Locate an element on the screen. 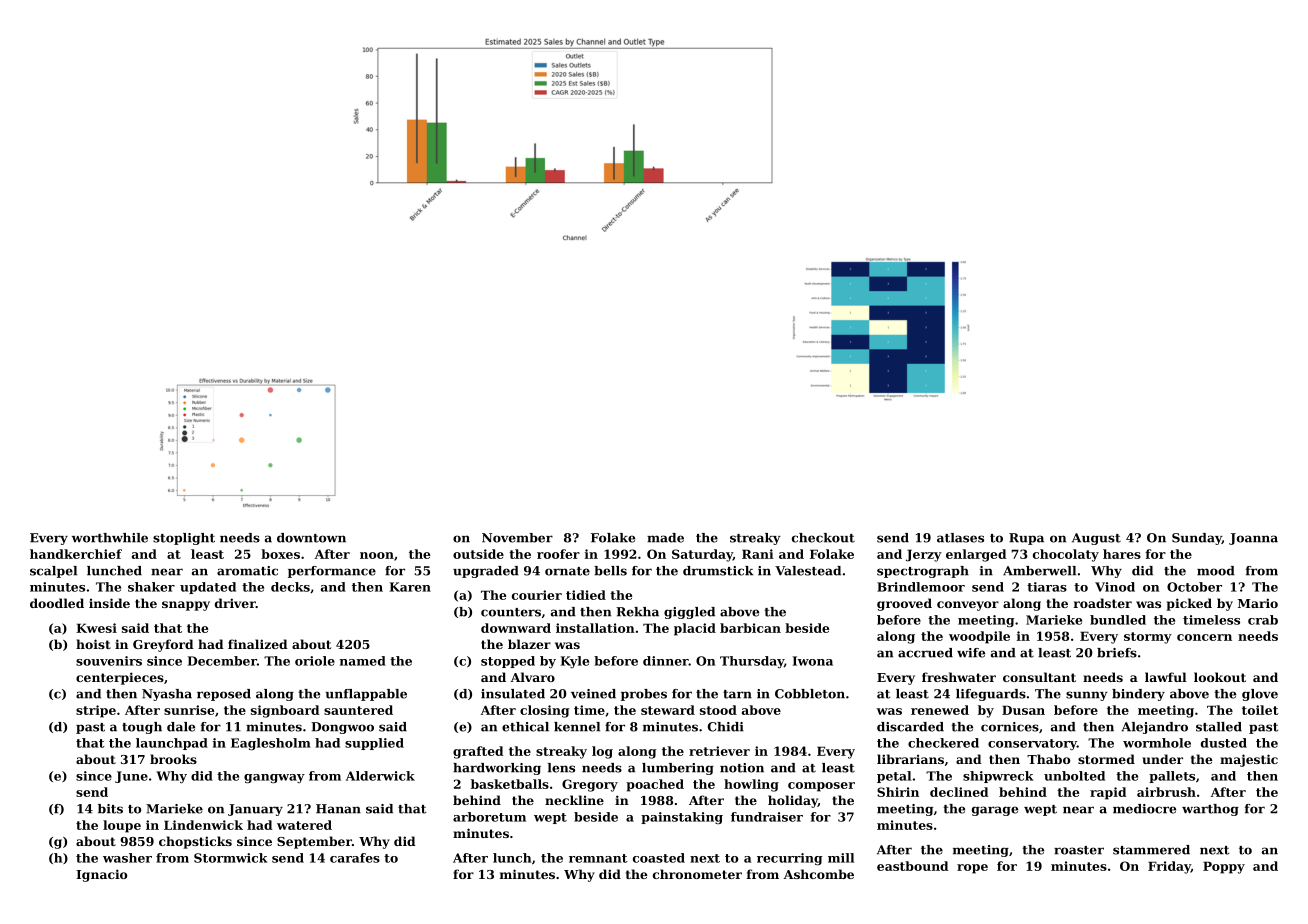 The width and height of the screenshot is (1308, 924). checkered is located at coordinates (943, 743).
